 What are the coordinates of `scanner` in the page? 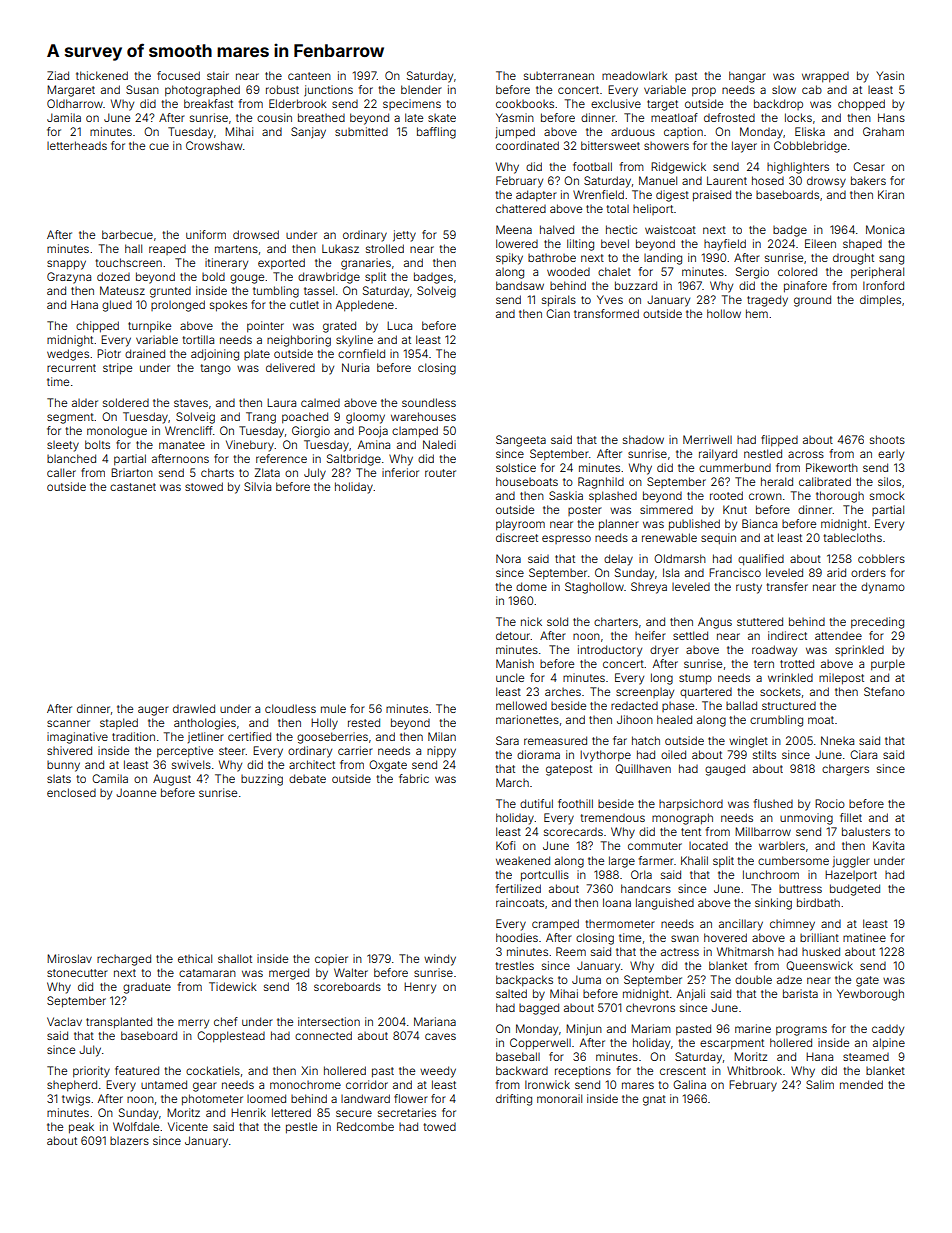 It's located at (68, 723).
